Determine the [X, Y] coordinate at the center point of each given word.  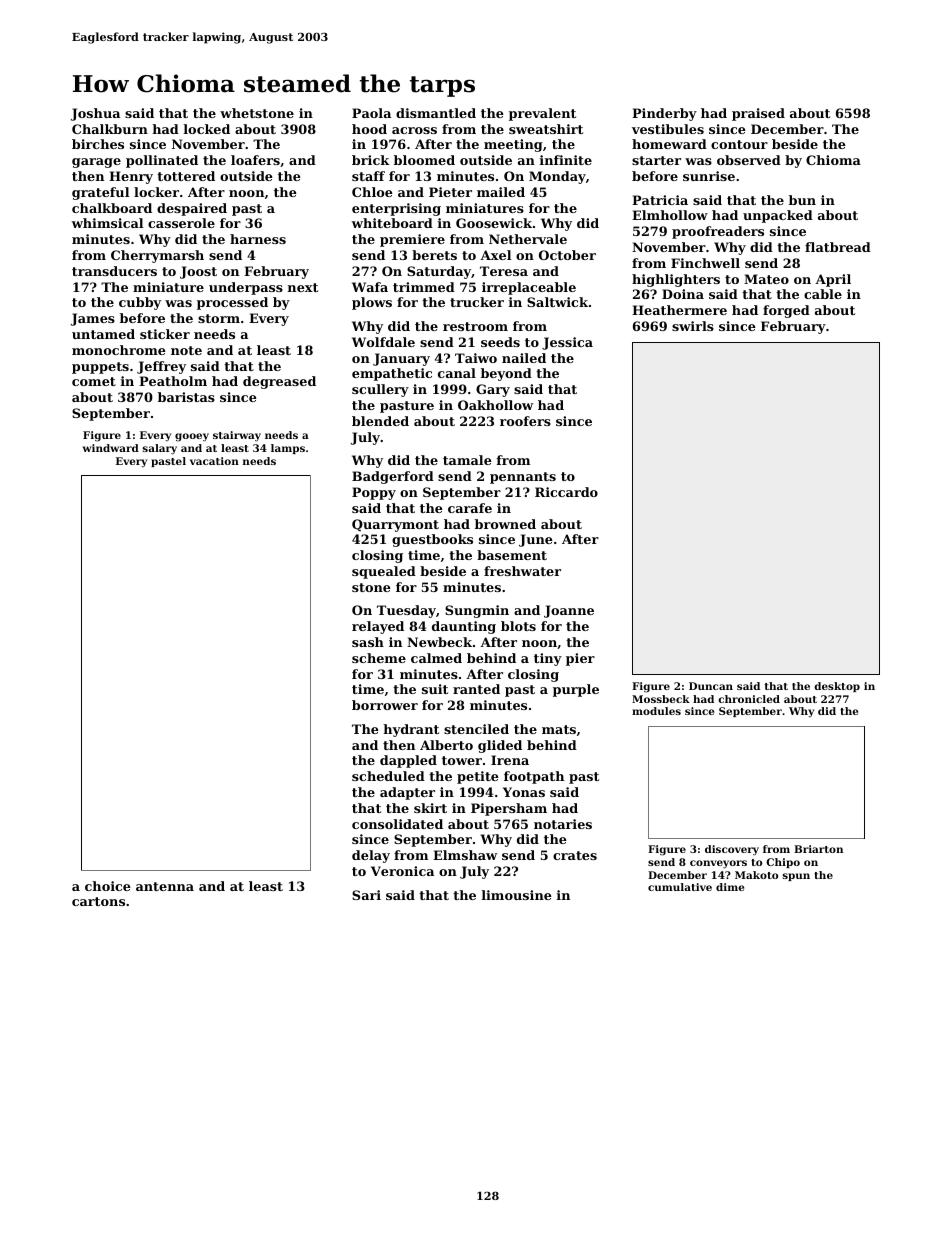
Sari [366, 895]
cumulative [680, 887]
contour [739, 144]
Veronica [402, 871]
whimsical [107, 223]
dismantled [436, 113]
